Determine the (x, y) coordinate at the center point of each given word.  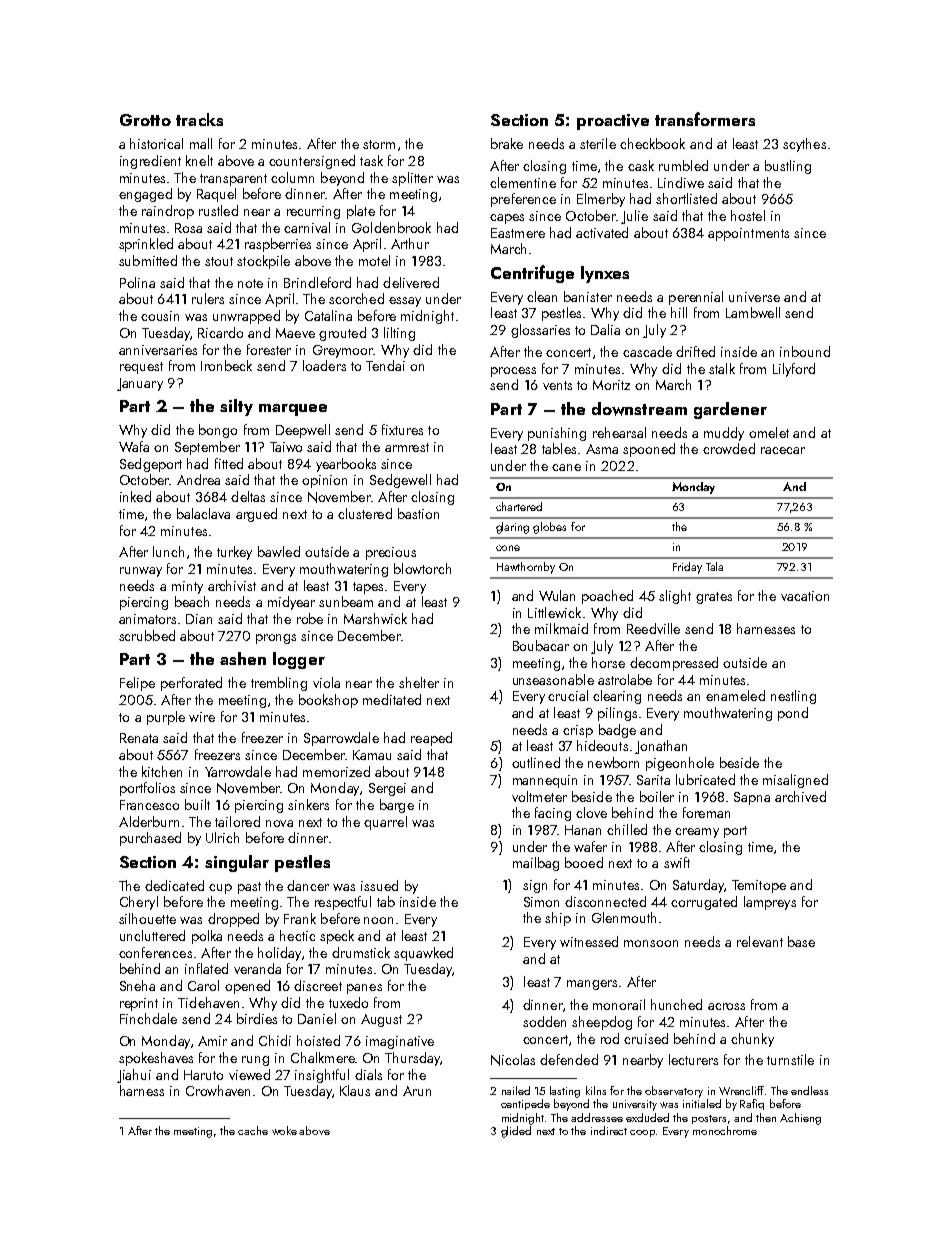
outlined (536, 762)
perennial (696, 298)
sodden (544, 1021)
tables (559, 448)
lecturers (693, 1059)
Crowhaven (218, 1090)
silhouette (147, 918)
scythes (804, 145)
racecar (783, 450)
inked (135, 496)
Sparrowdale (341, 739)
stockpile (263, 262)
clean (542, 296)
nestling (793, 697)
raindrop (168, 212)
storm (379, 144)
